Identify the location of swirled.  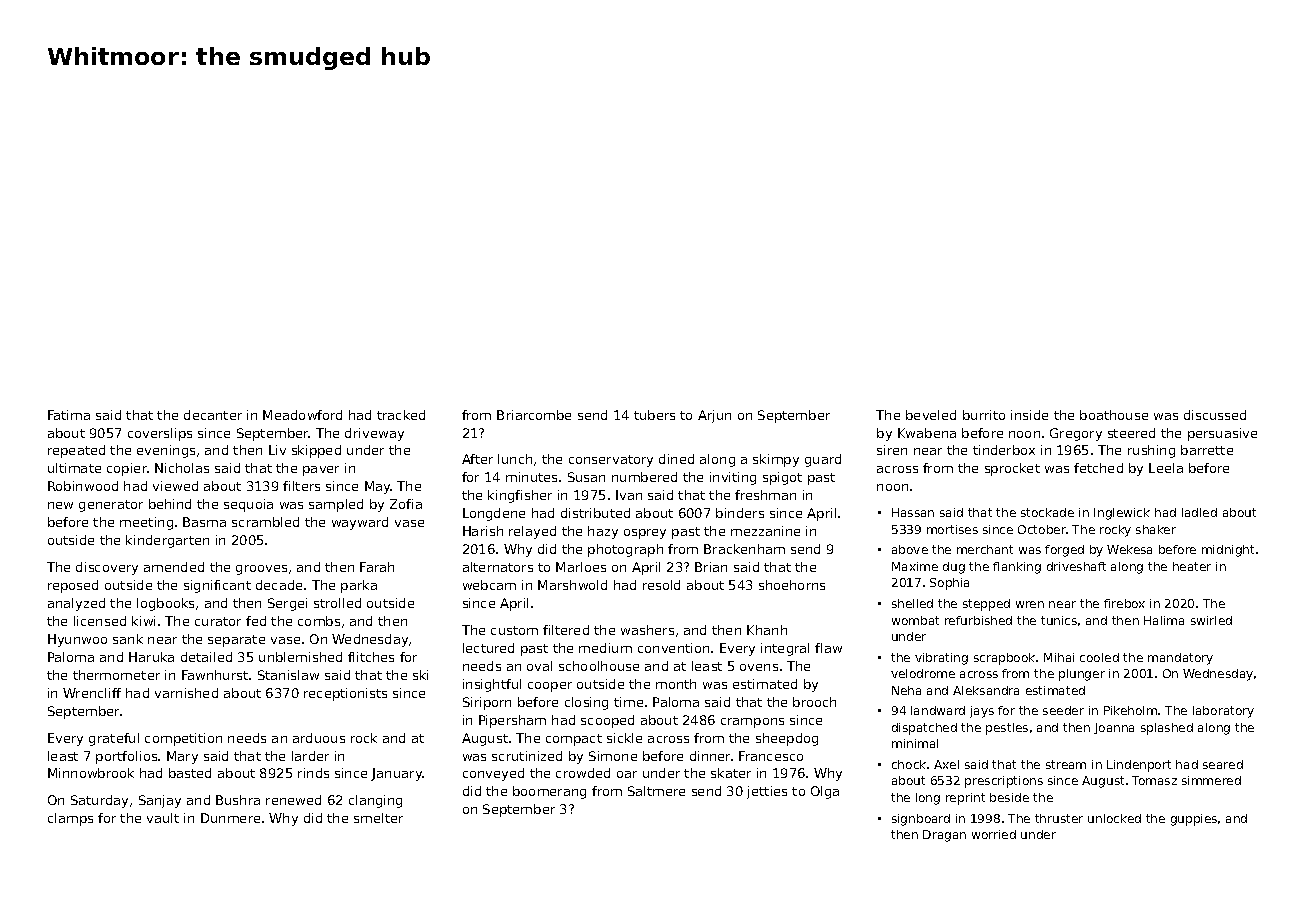
(1211, 620).
